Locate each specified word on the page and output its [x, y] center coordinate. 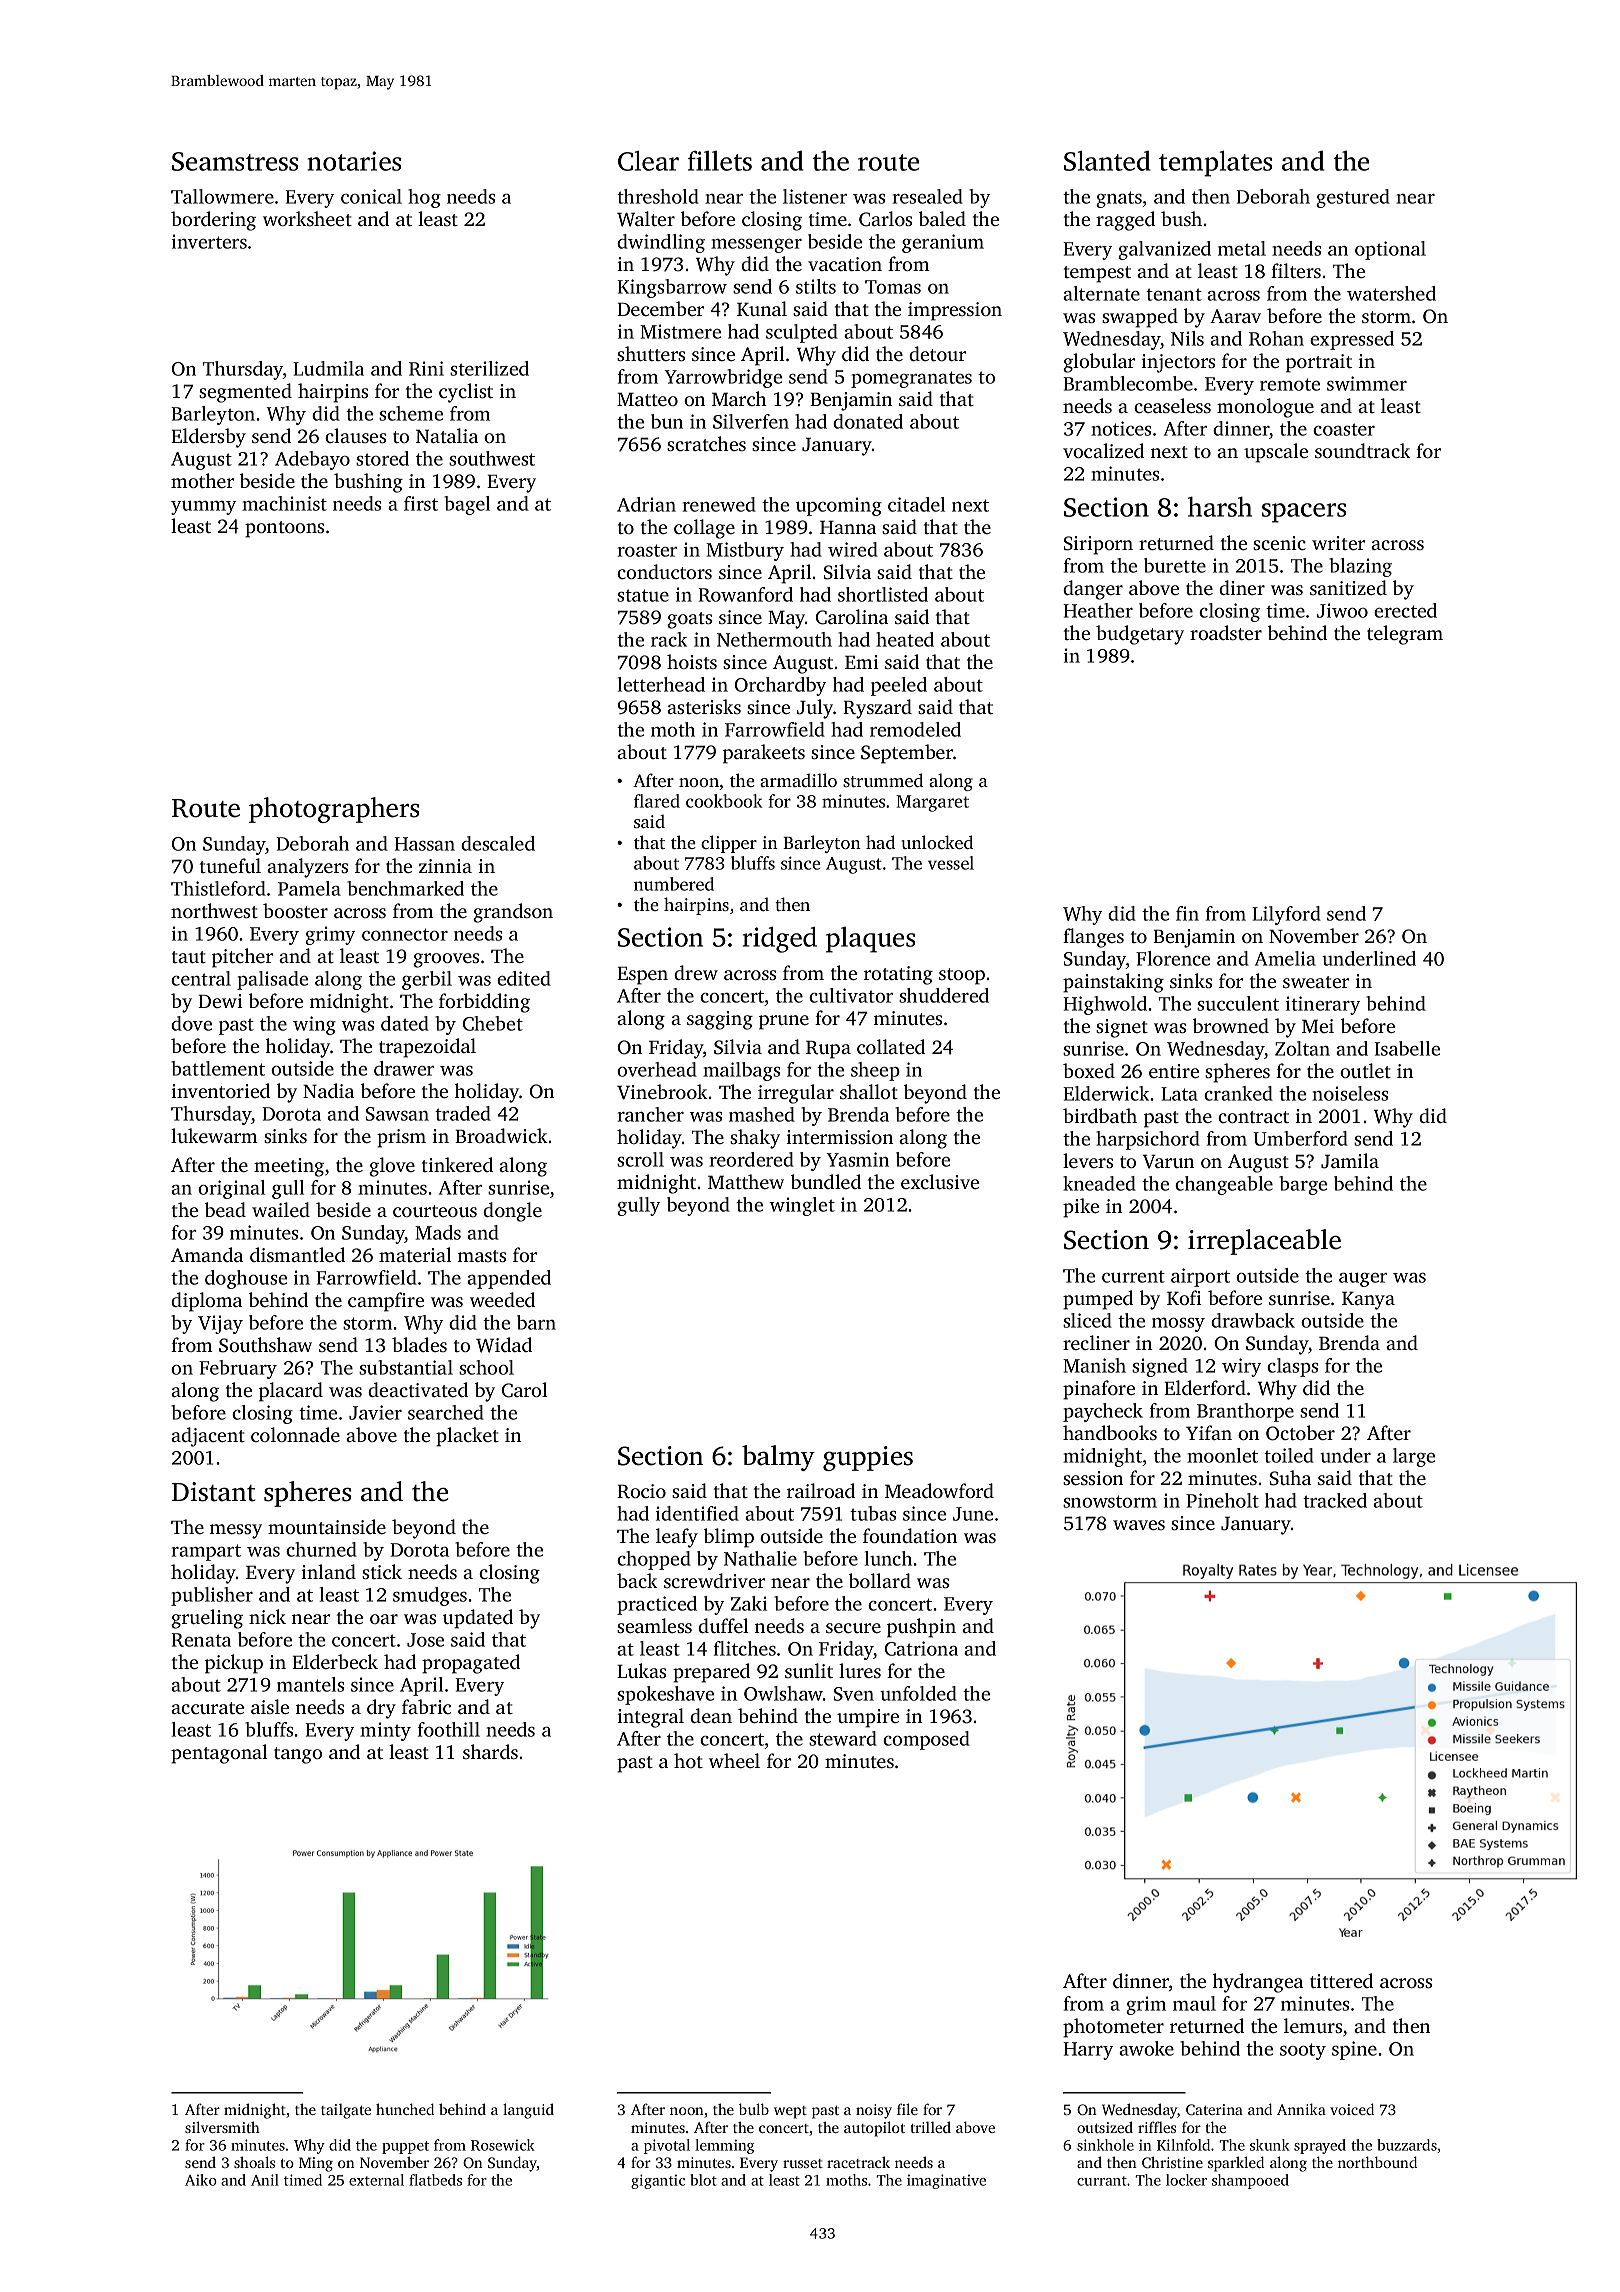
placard [291, 1392]
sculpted [802, 333]
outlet [1365, 1070]
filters [1296, 270]
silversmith [222, 2127]
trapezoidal [427, 1048]
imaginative [946, 2181]
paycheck [1103, 1412]
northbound [1377, 2162]
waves [1139, 1525]
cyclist [466, 393]
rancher [650, 1114]
